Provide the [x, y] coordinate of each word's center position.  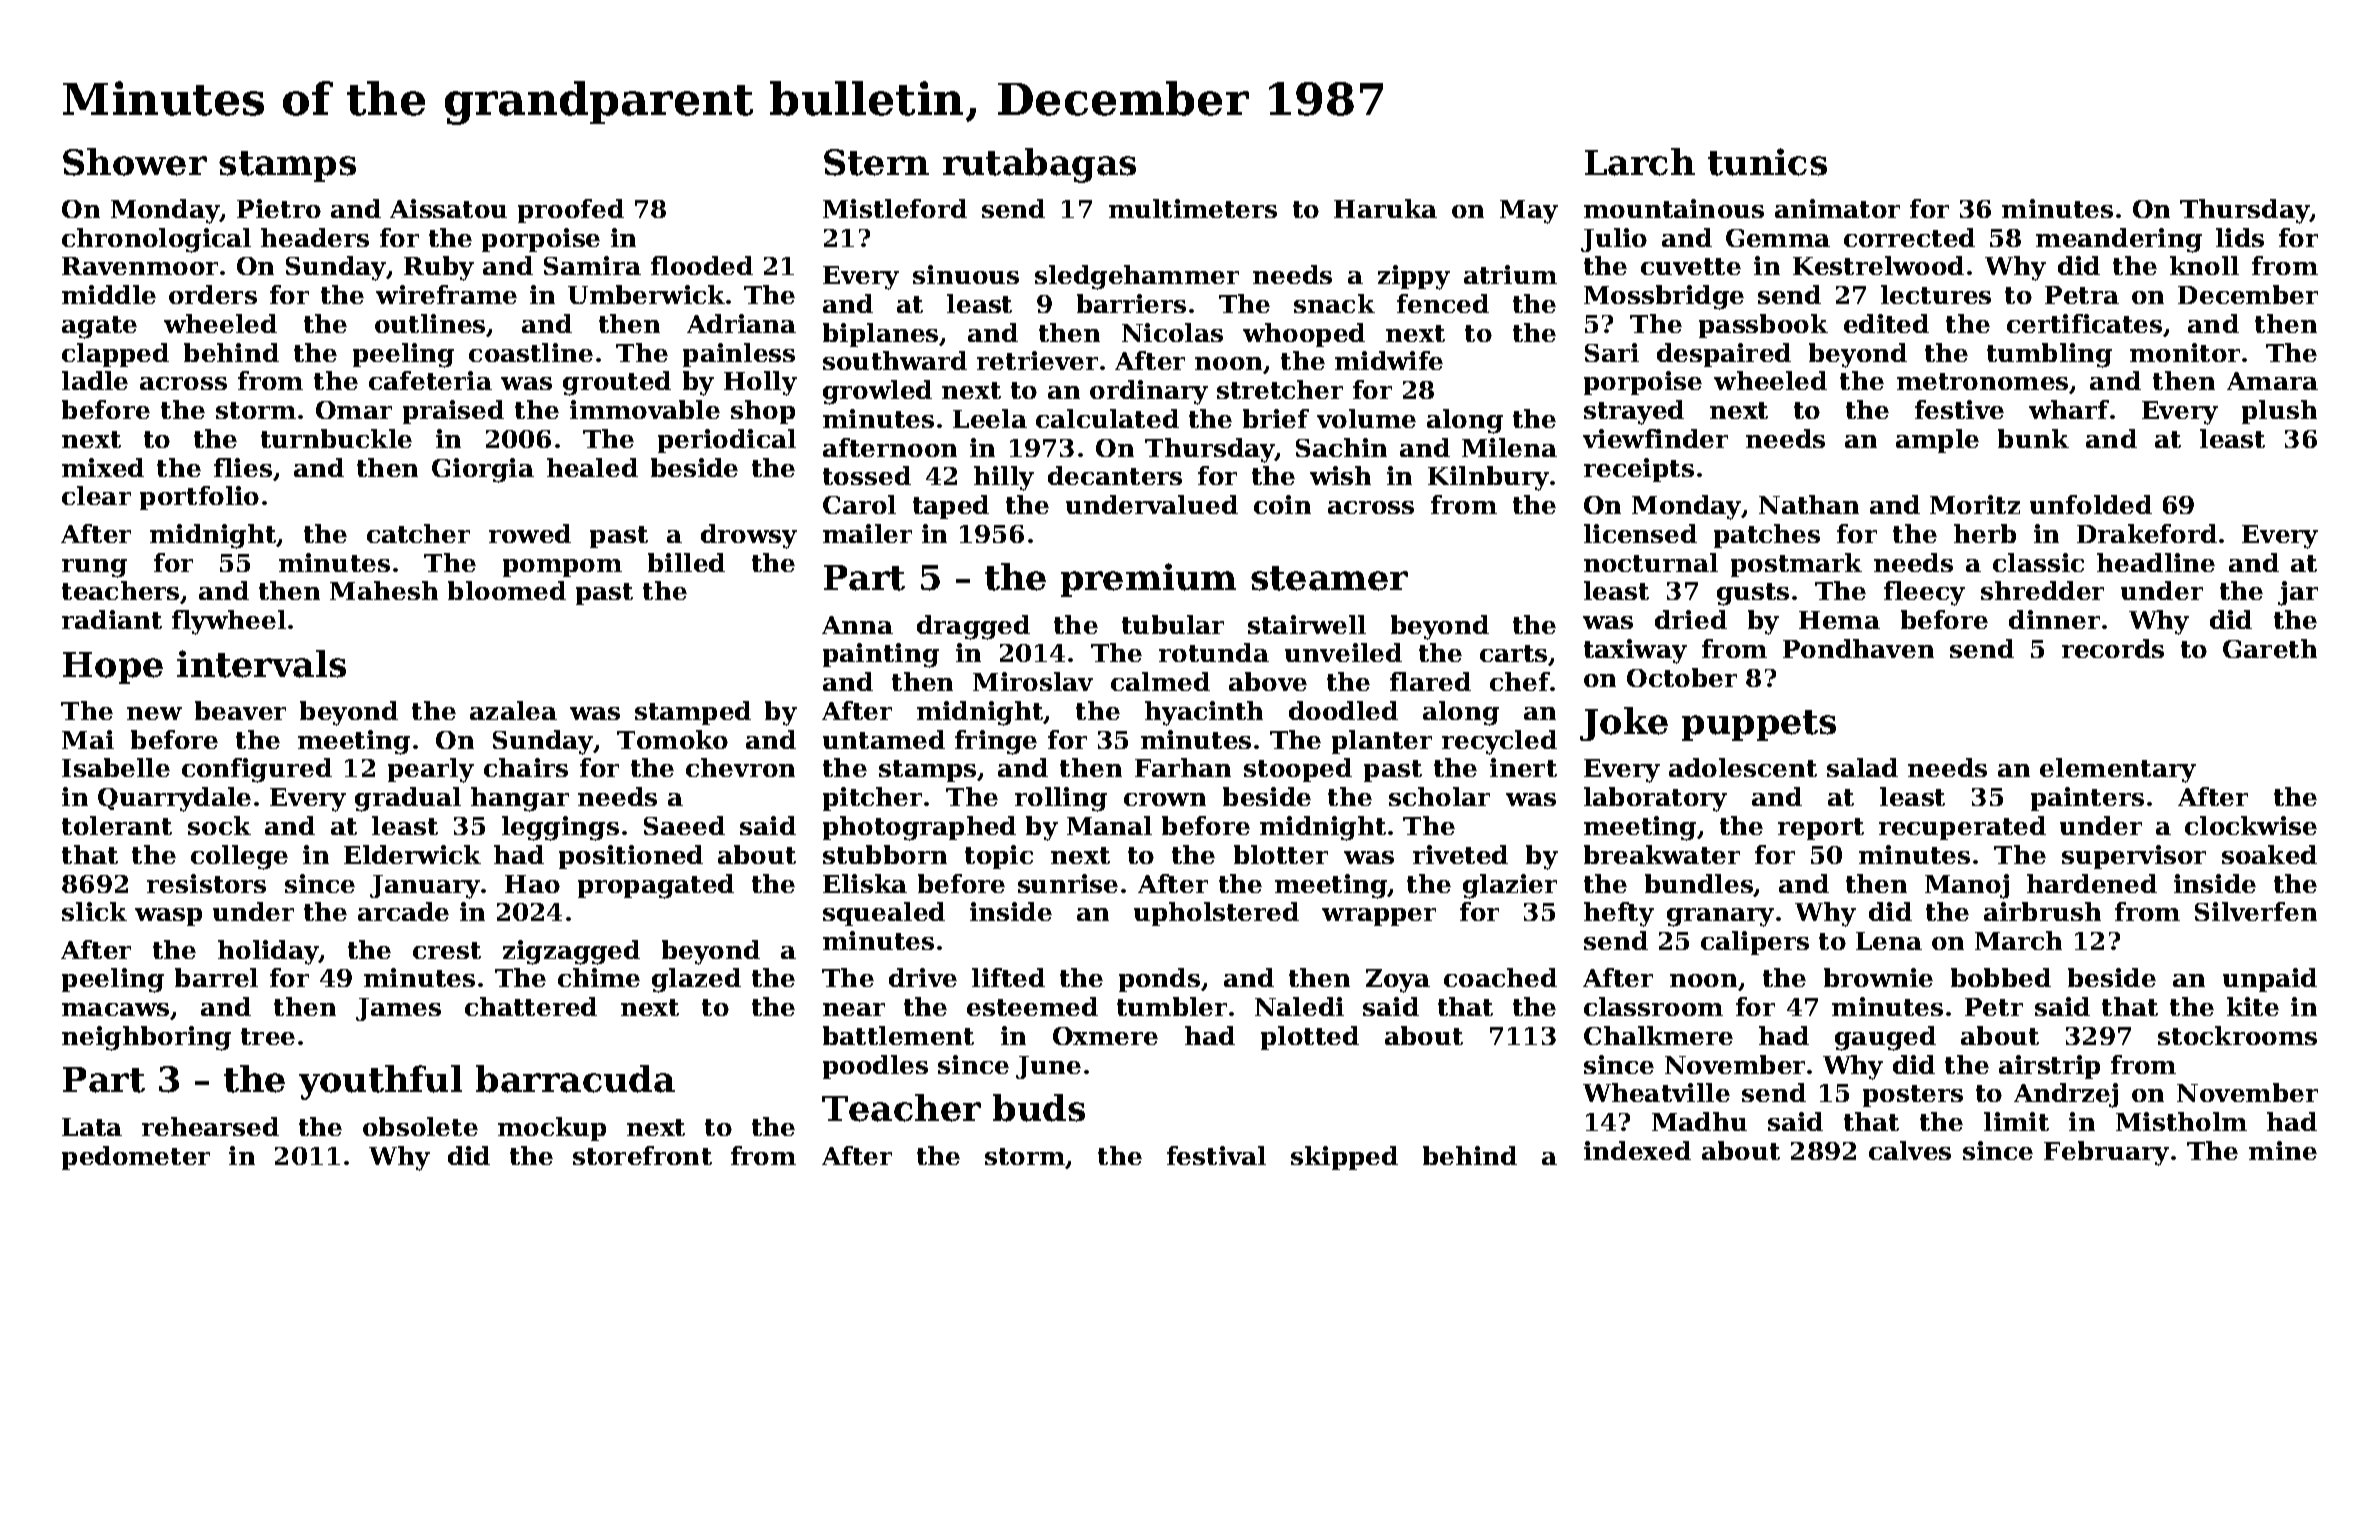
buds [1039, 1108]
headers [315, 237]
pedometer [136, 1158]
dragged [973, 627]
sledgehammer [1137, 277]
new [154, 713]
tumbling [2049, 355]
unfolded [2091, 504]
